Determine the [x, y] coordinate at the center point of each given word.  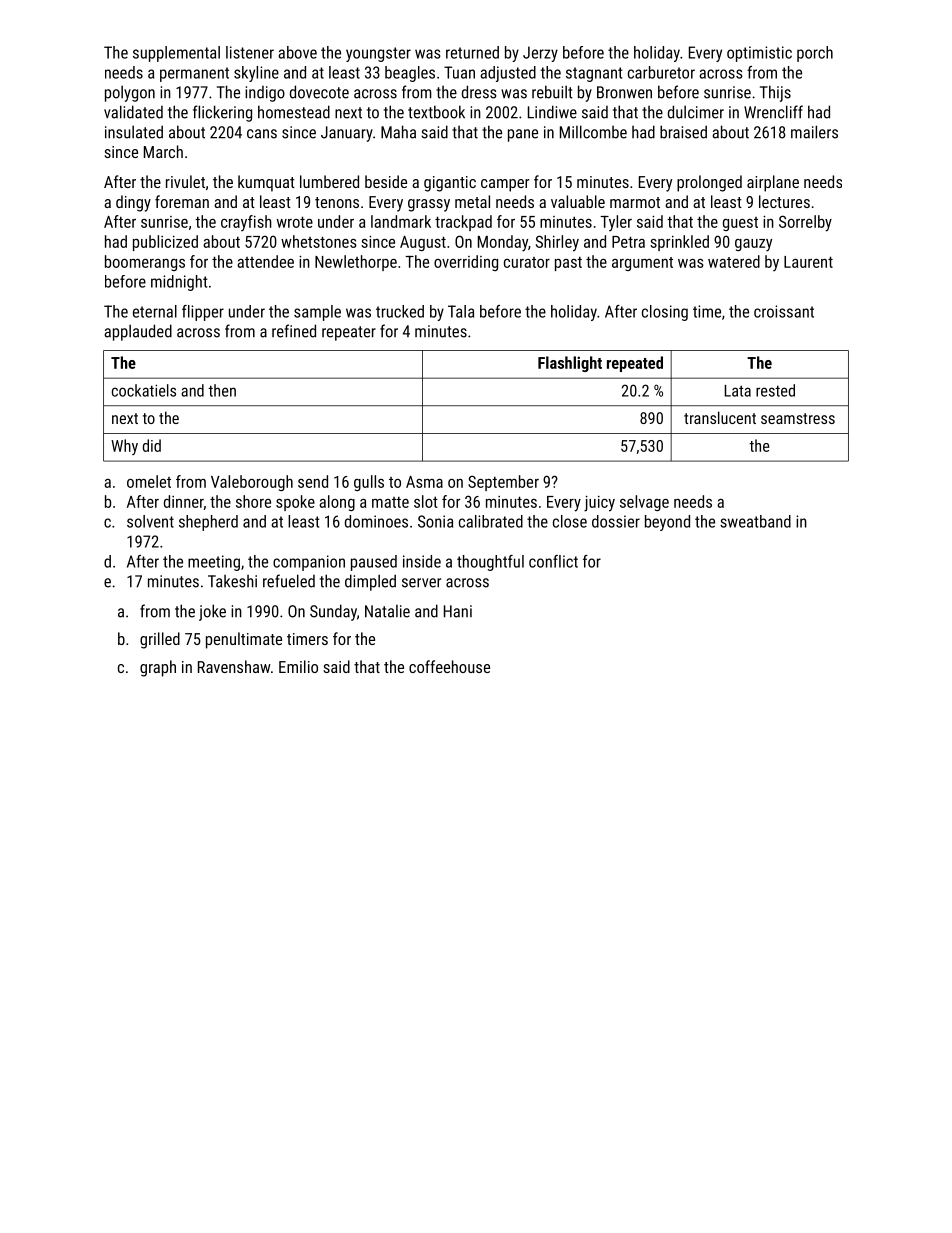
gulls [369, 483]
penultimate [244, 640]
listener [250, 52]
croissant [784, 311]
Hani [458, 611]
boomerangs [145, 263]
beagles [410, 74]
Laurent [808, 262]
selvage [644, 503]
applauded [138, 332]
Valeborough [252, 483]
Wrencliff [773, 112]
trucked [400, 311]
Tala [461, 311]
